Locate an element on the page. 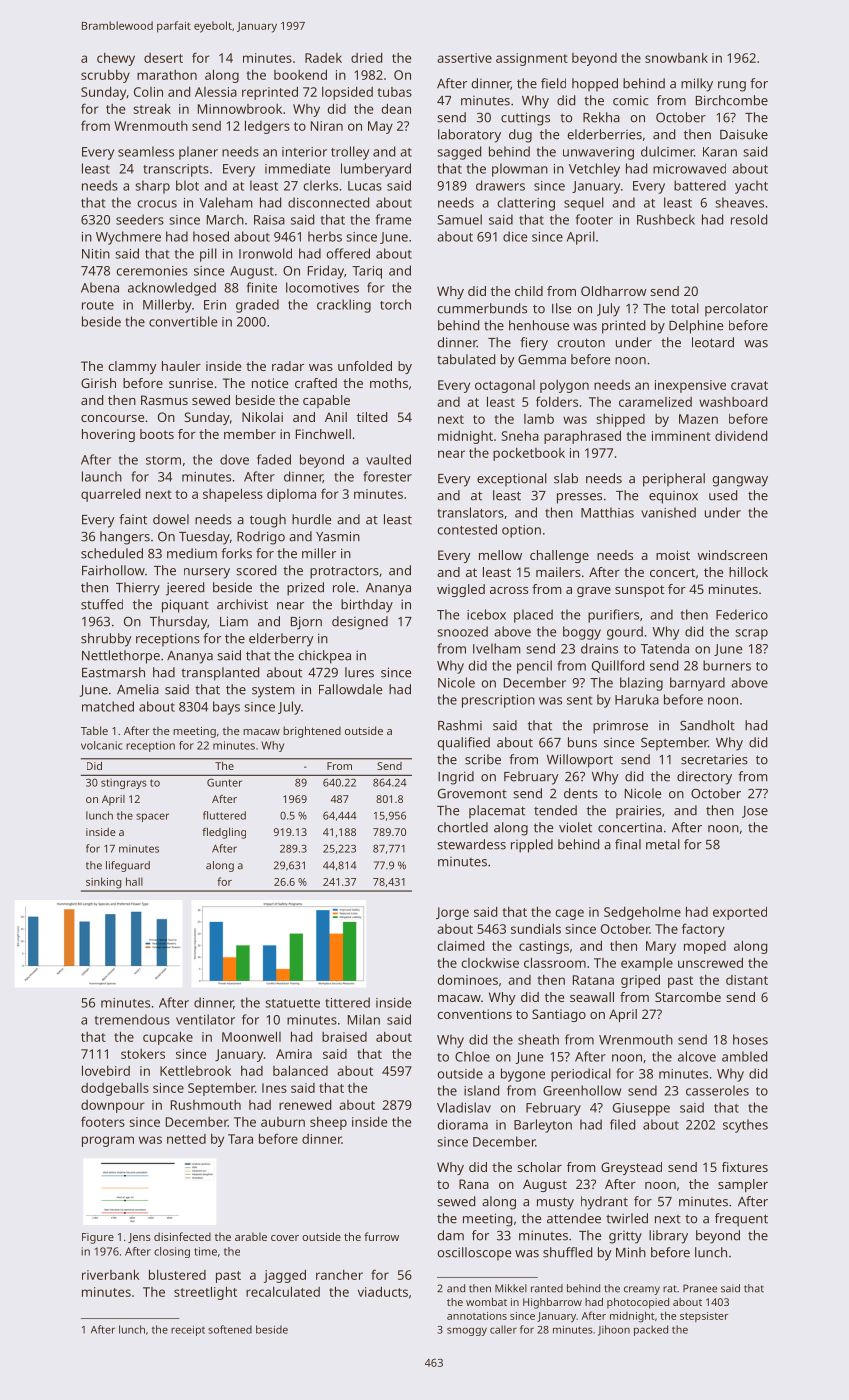  snowbank is located at coordinates (676, 58).
